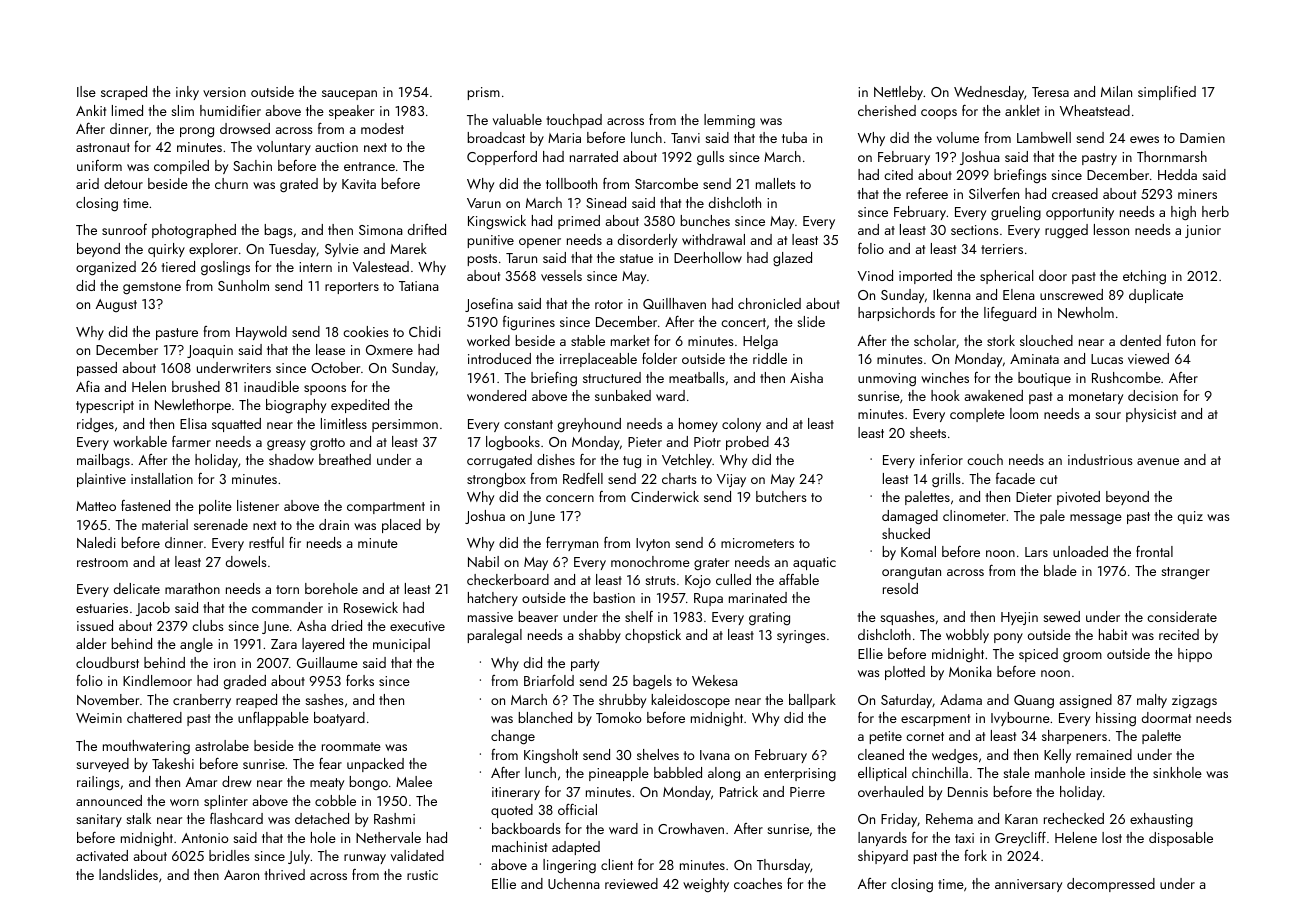 The height and width of the page is (924, 1308). I want to click on activated, so click(102, 855).
